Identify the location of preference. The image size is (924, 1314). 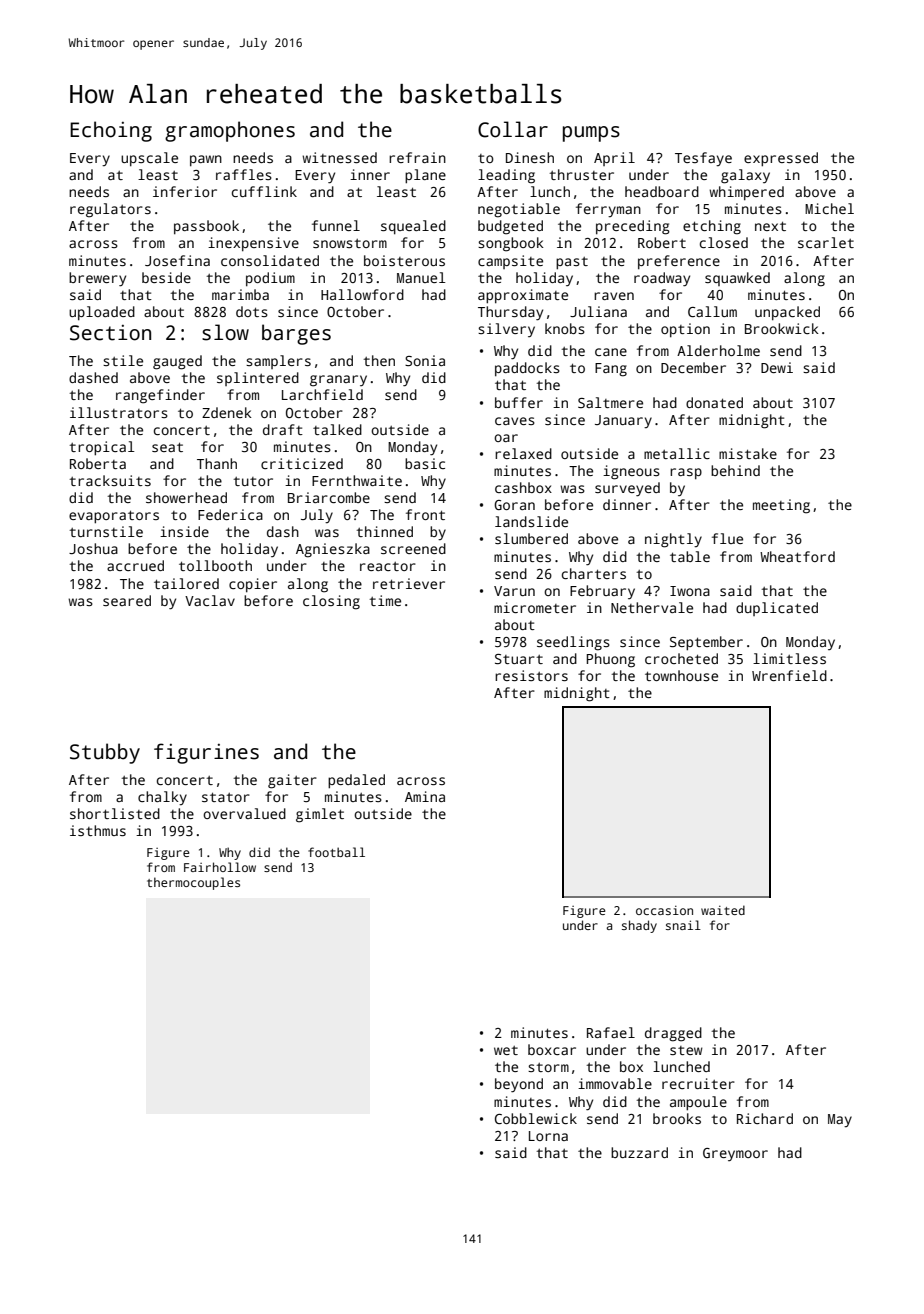
(679, 262).
